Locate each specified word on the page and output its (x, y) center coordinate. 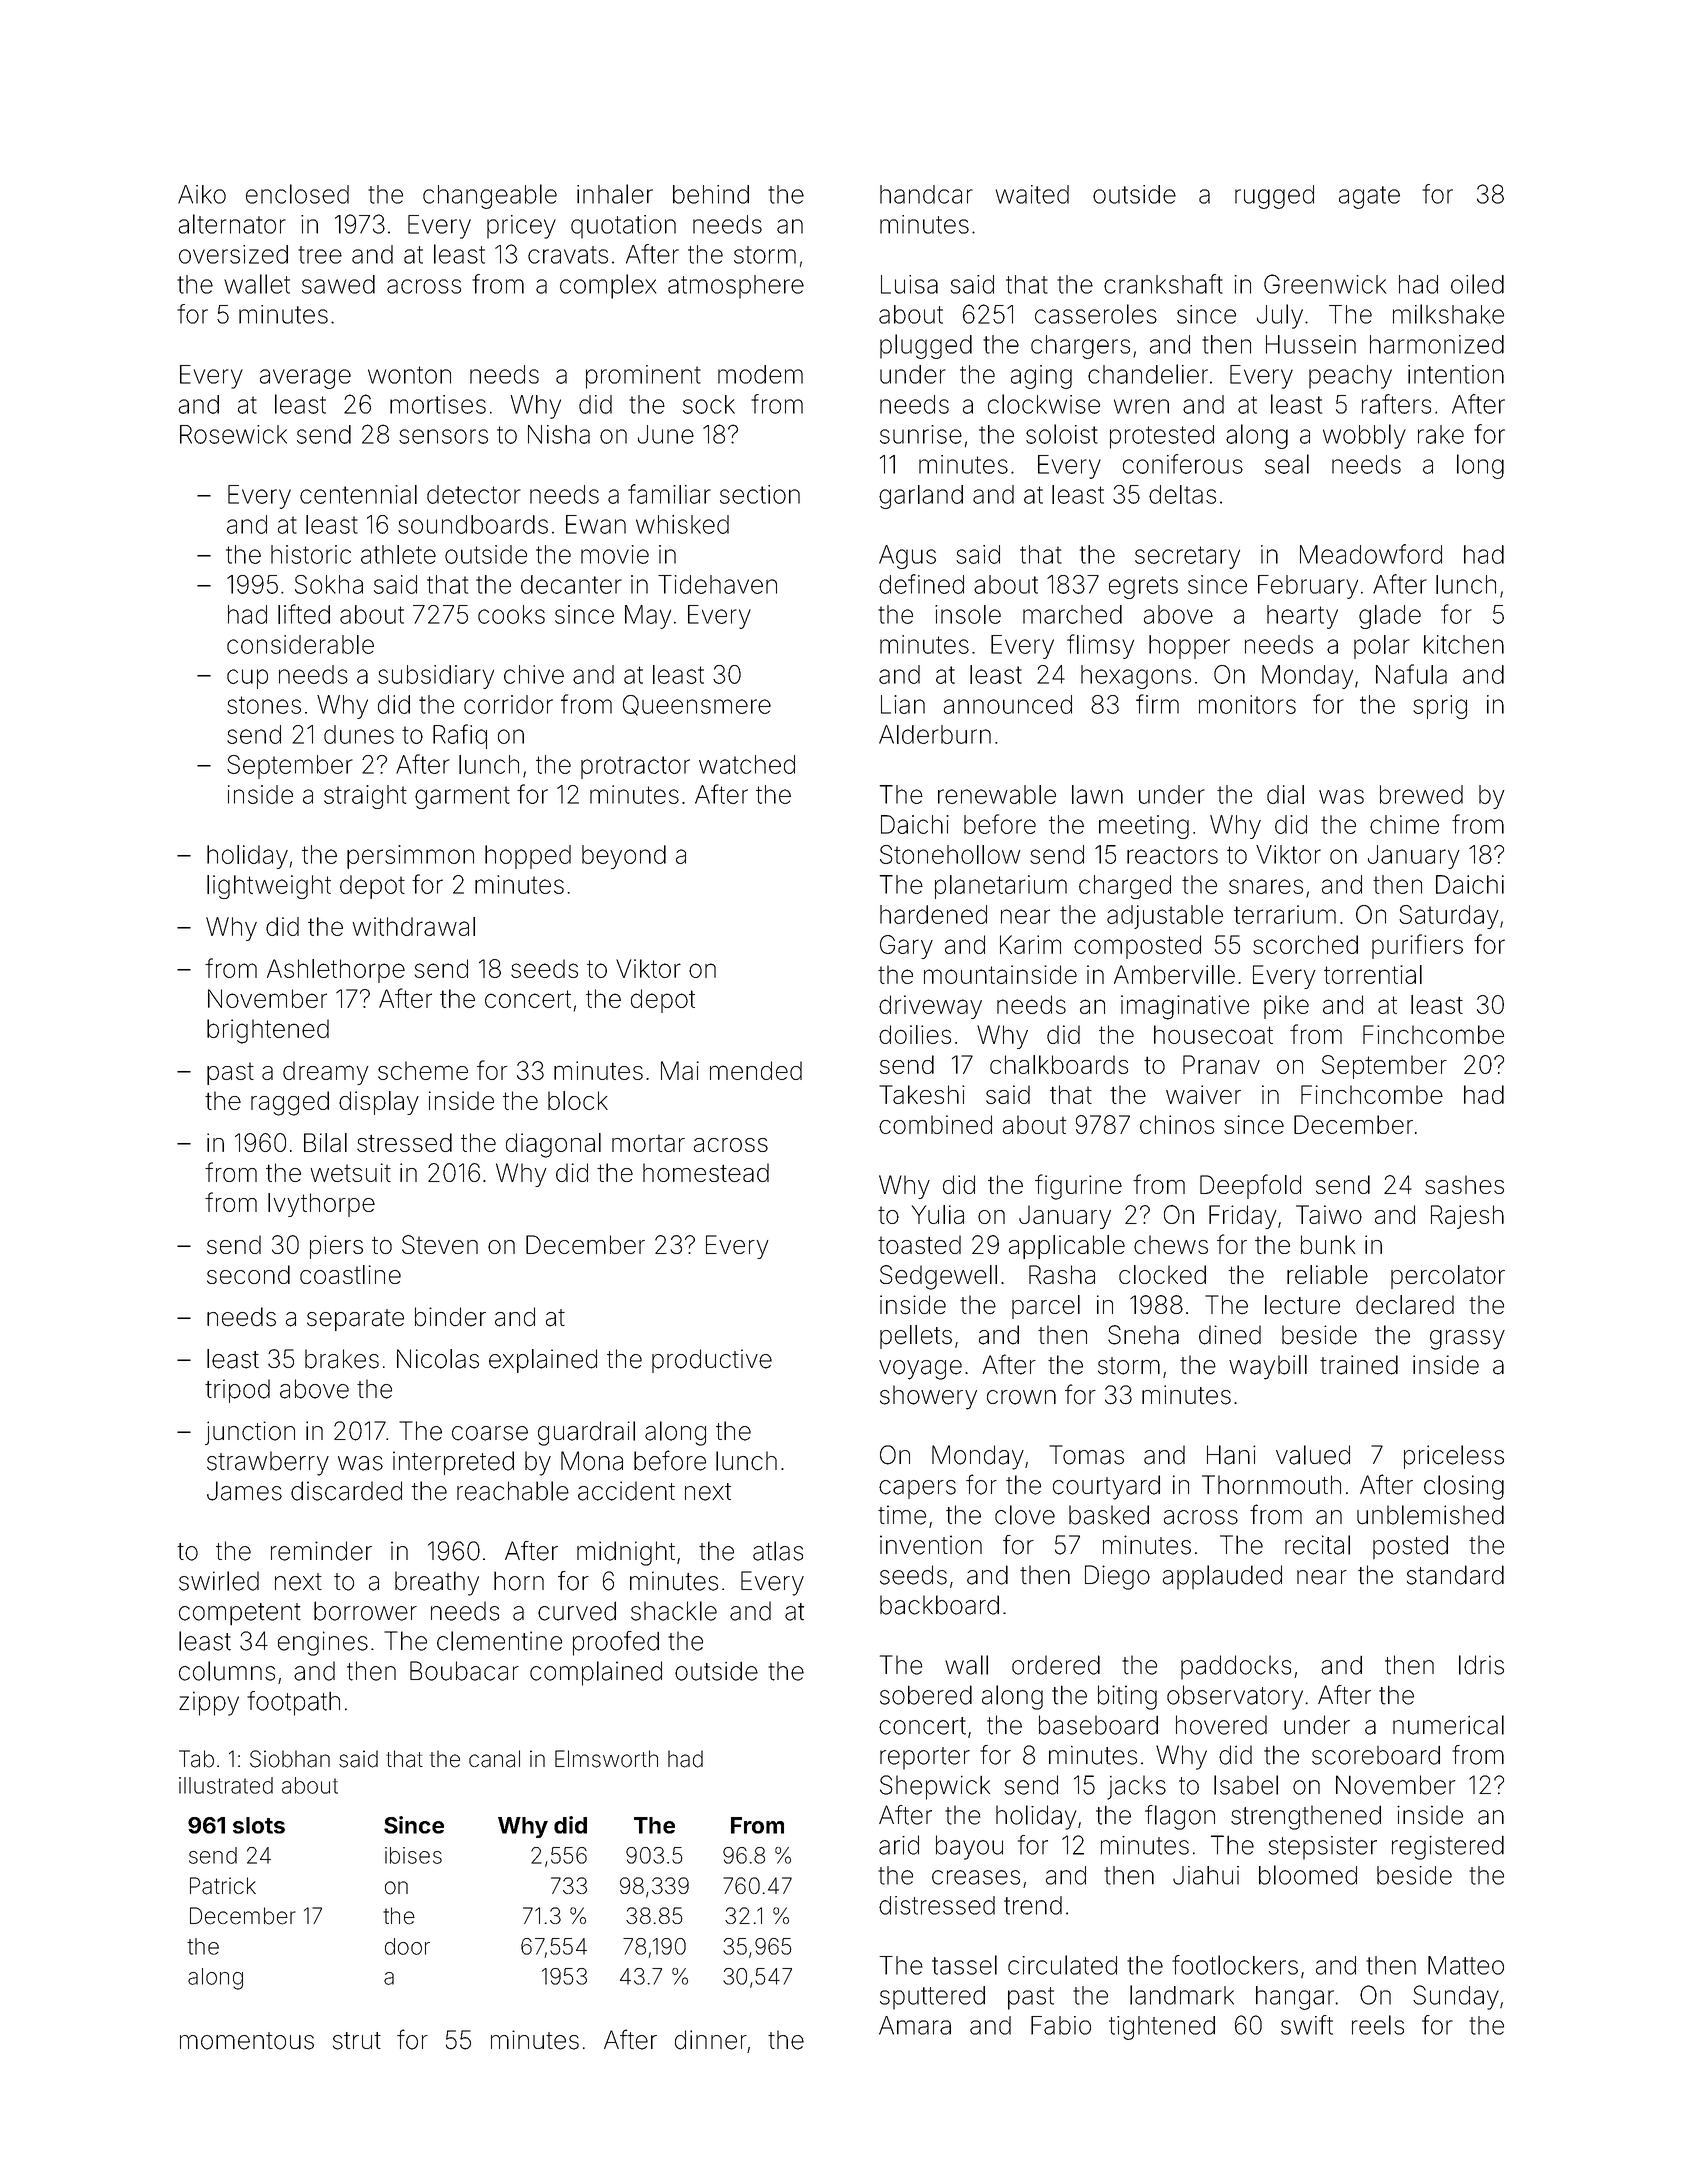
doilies (915, 1034)
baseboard (1098, 1725)
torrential (1373, 974)
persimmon (410, 857)
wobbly (1364, 436)
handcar (926, 194)
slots (259, 1825)
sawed (338, 284)
